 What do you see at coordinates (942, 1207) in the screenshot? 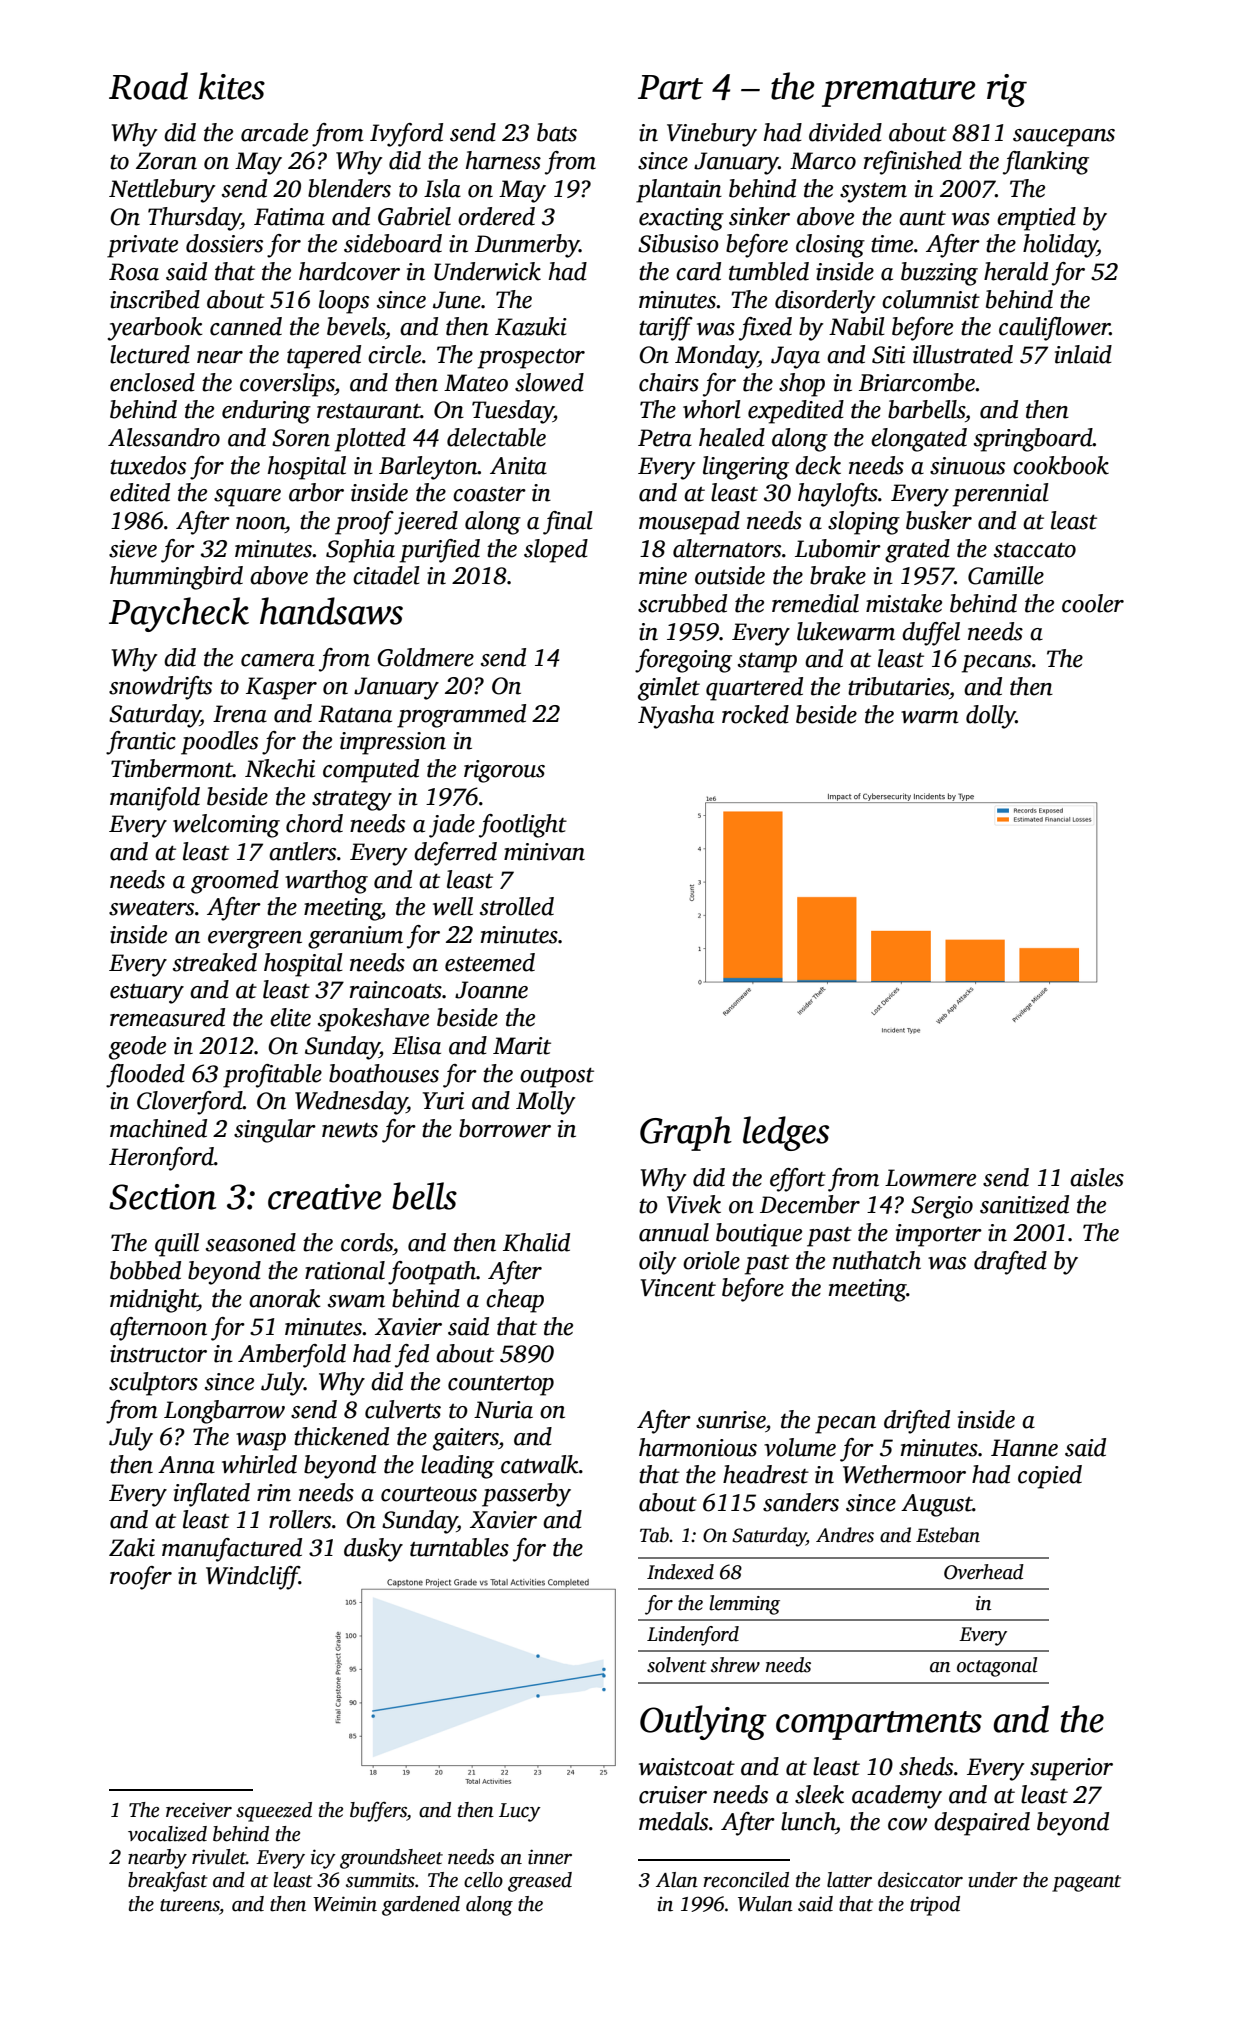
I see `Sergio` at bounding box center [942, 1207].
